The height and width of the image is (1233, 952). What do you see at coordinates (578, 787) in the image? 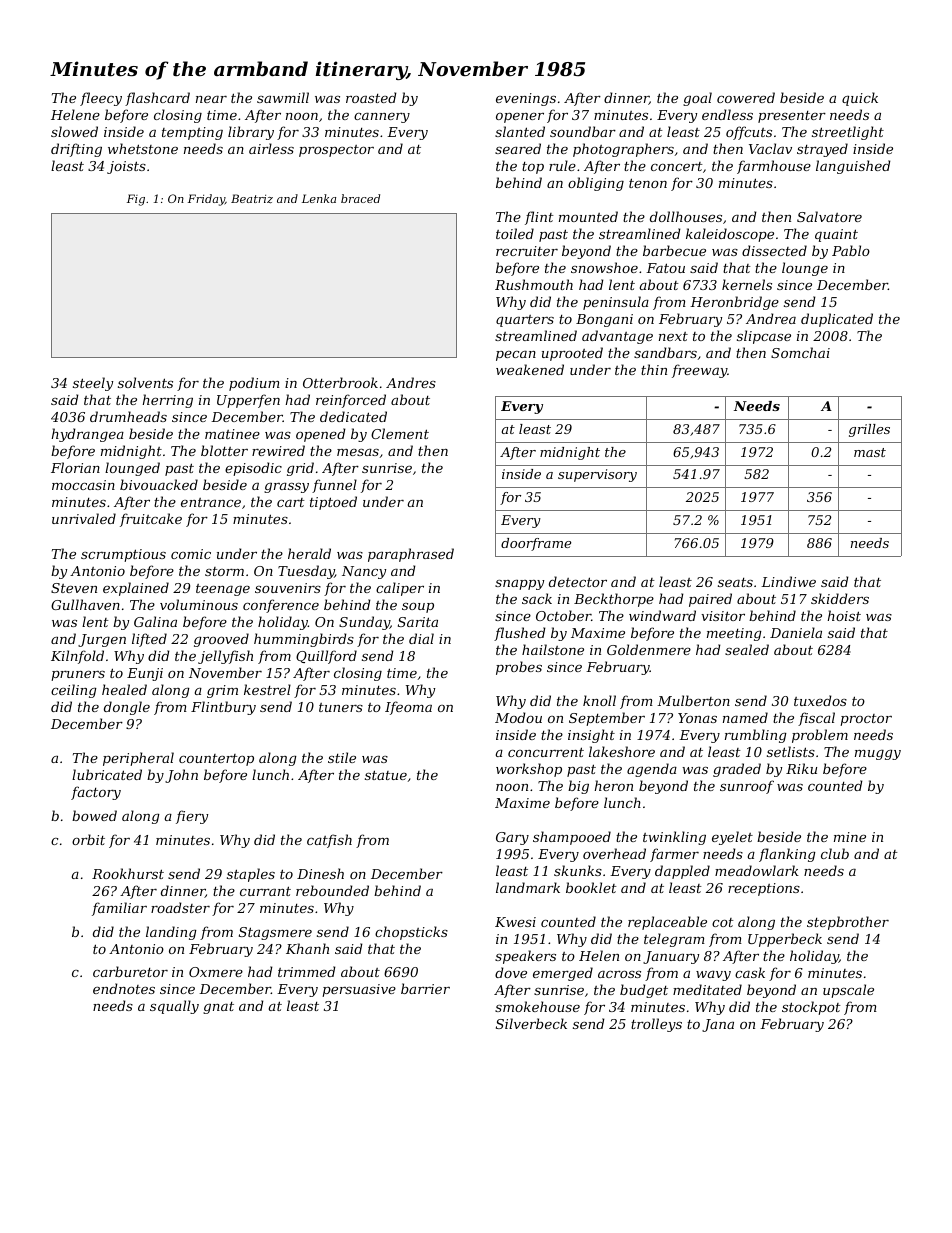
I see `big` at bounding box center [578, 787].
